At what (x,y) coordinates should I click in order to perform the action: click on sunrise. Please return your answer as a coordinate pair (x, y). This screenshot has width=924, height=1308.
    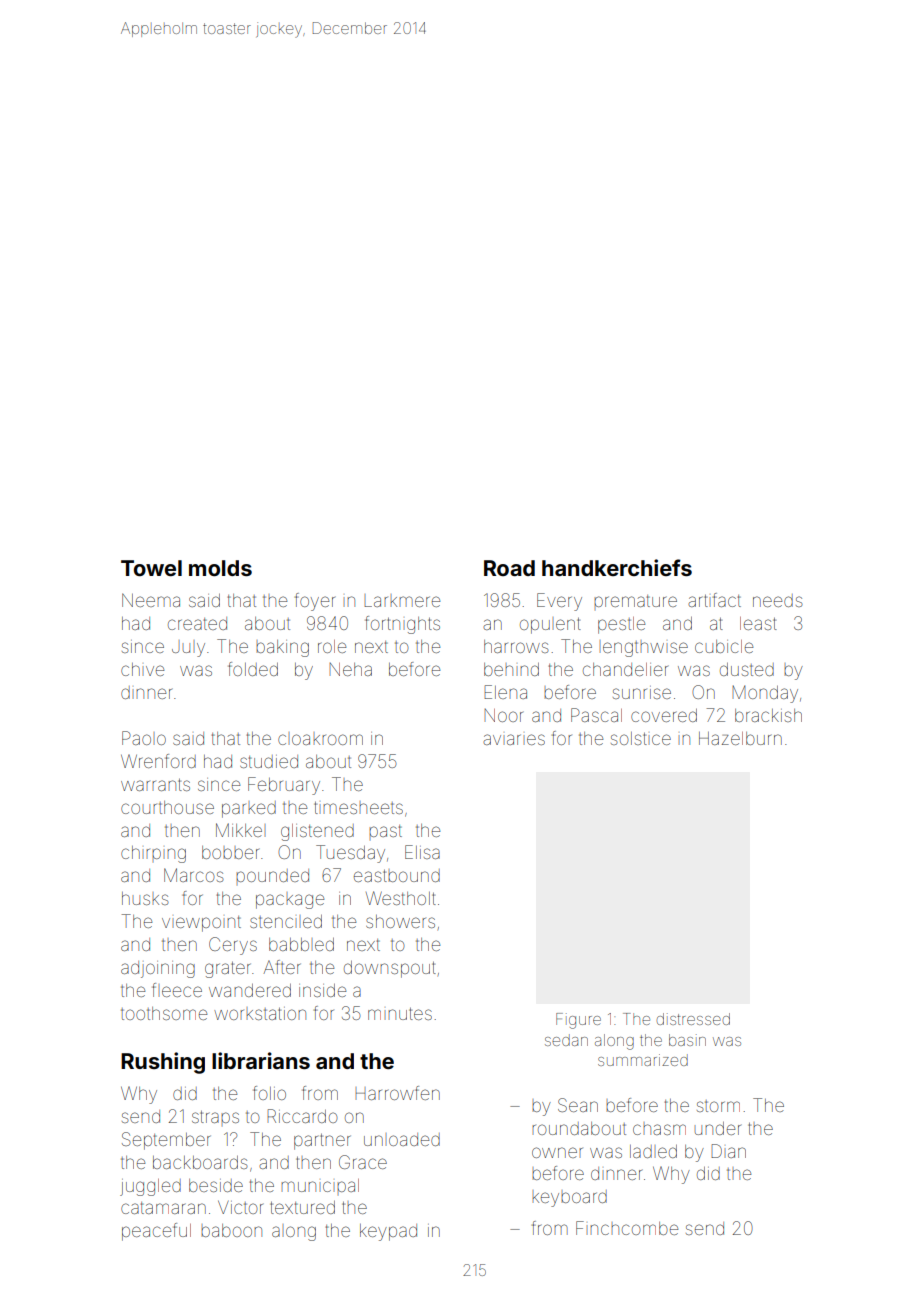
    Looking at the image, I should click on (642, 692).
